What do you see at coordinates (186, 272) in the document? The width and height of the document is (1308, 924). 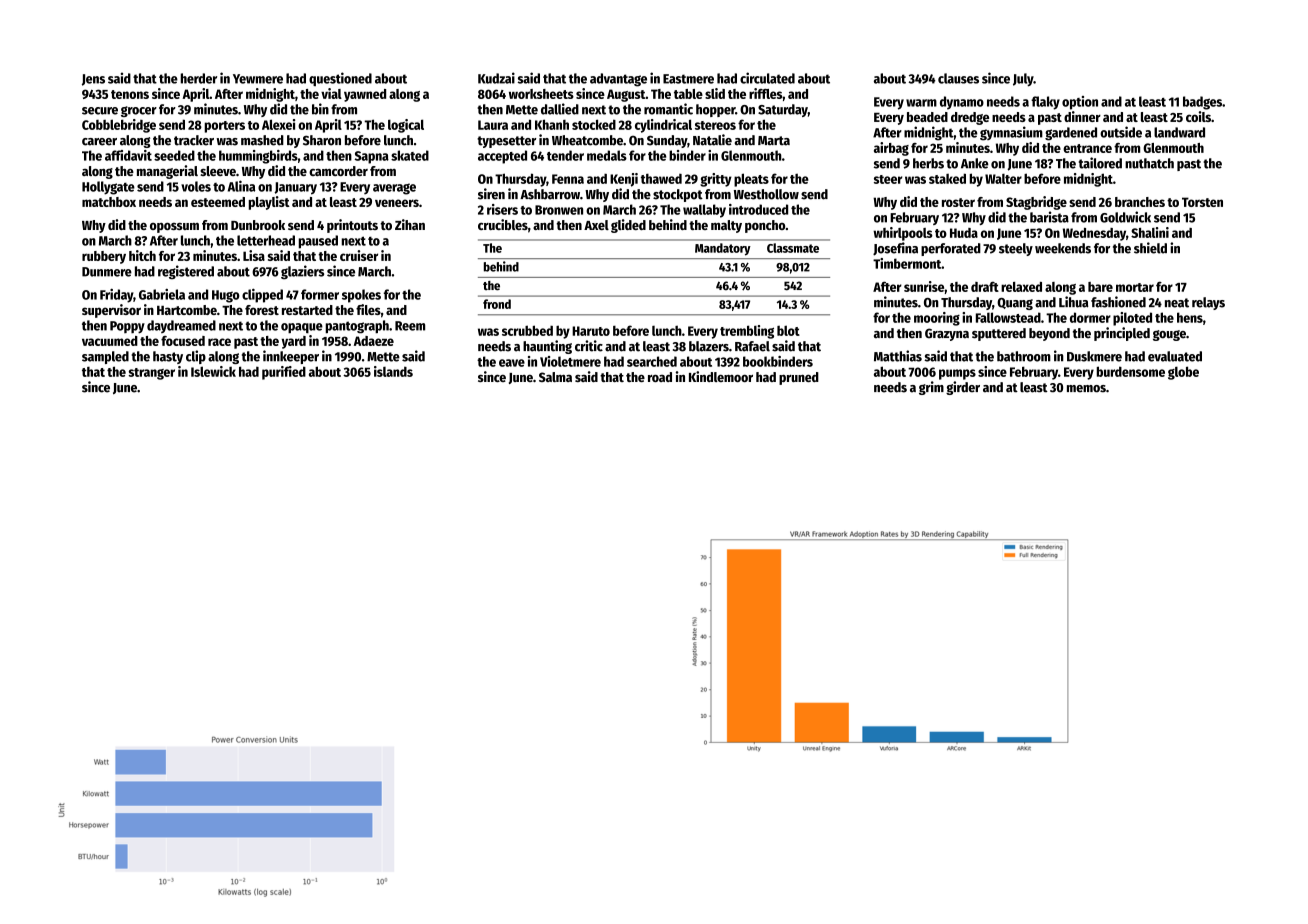 I see `registered` at bounding box center [186, 272].
